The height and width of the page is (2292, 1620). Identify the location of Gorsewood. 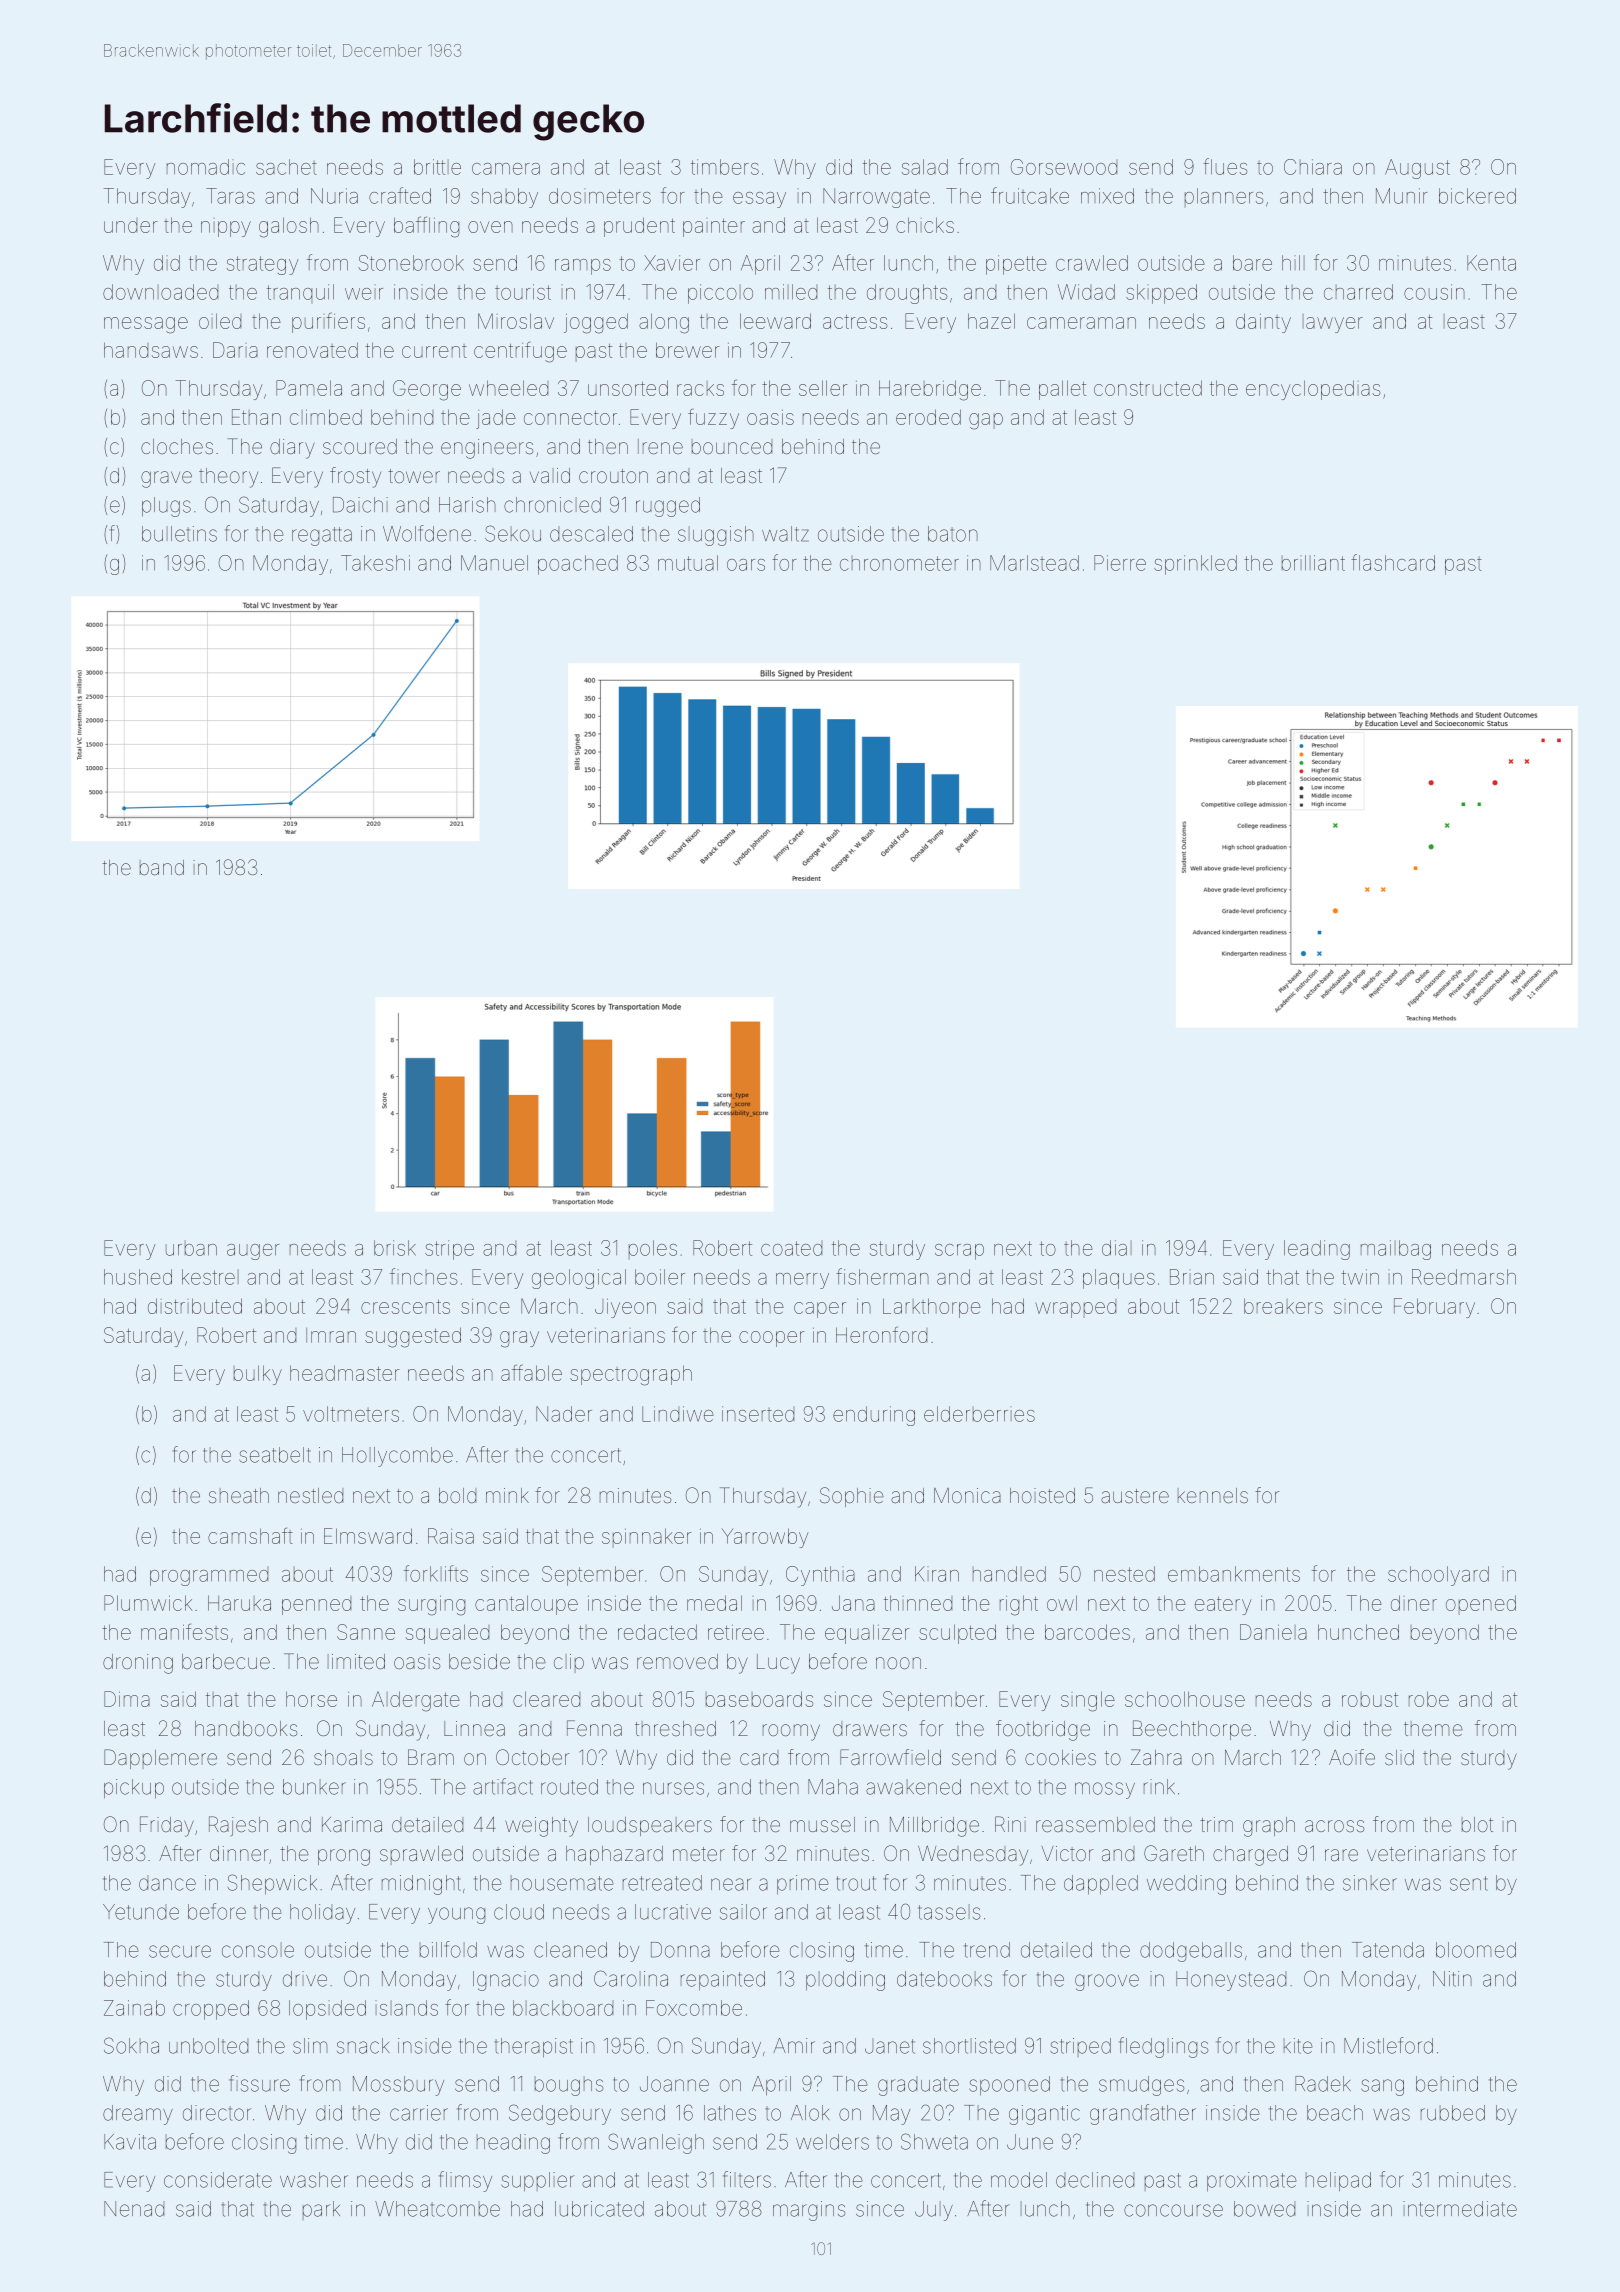
(1064, 167).
